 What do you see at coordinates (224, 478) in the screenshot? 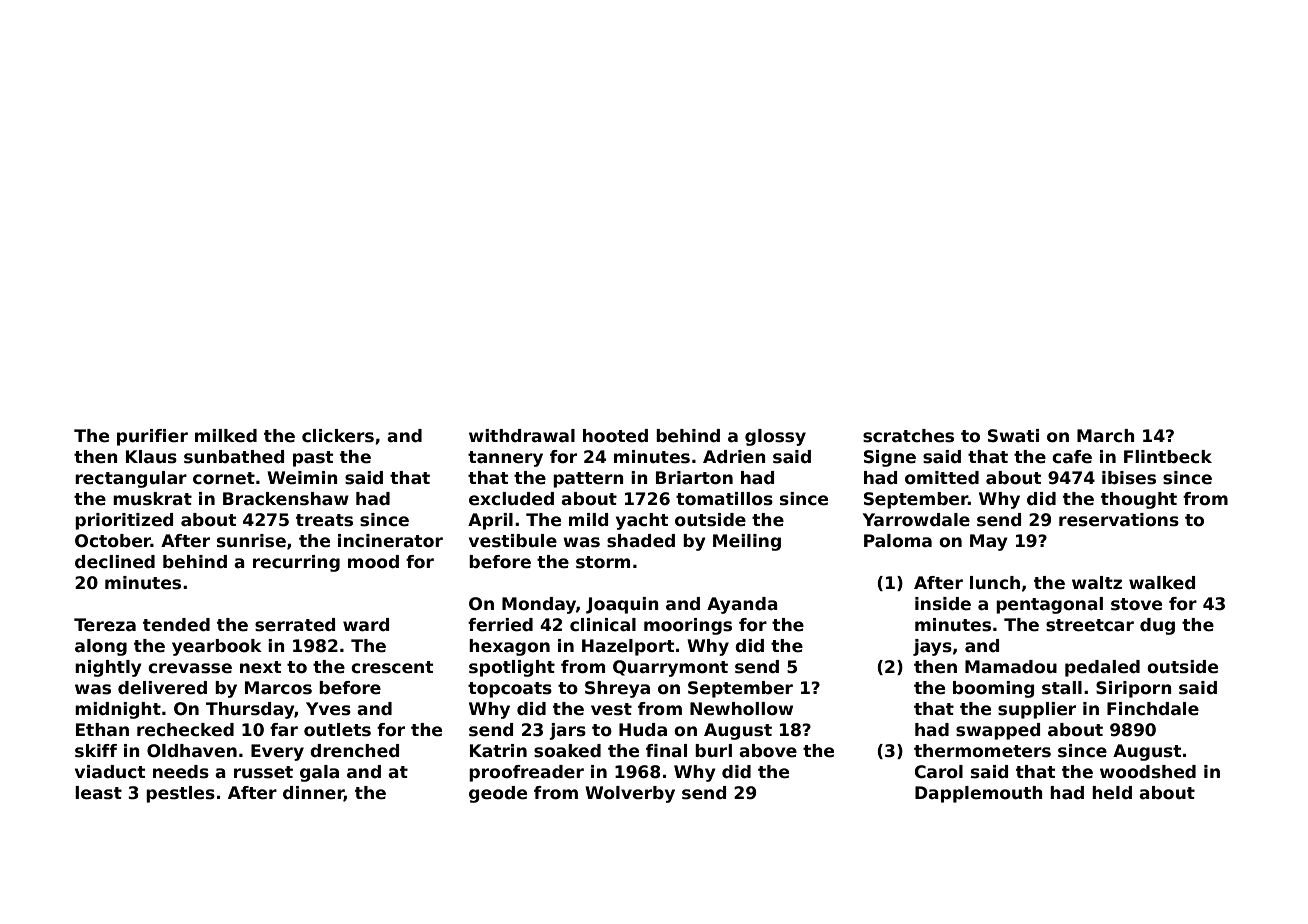
I see `cornet` at bounding box center [224, 478].
